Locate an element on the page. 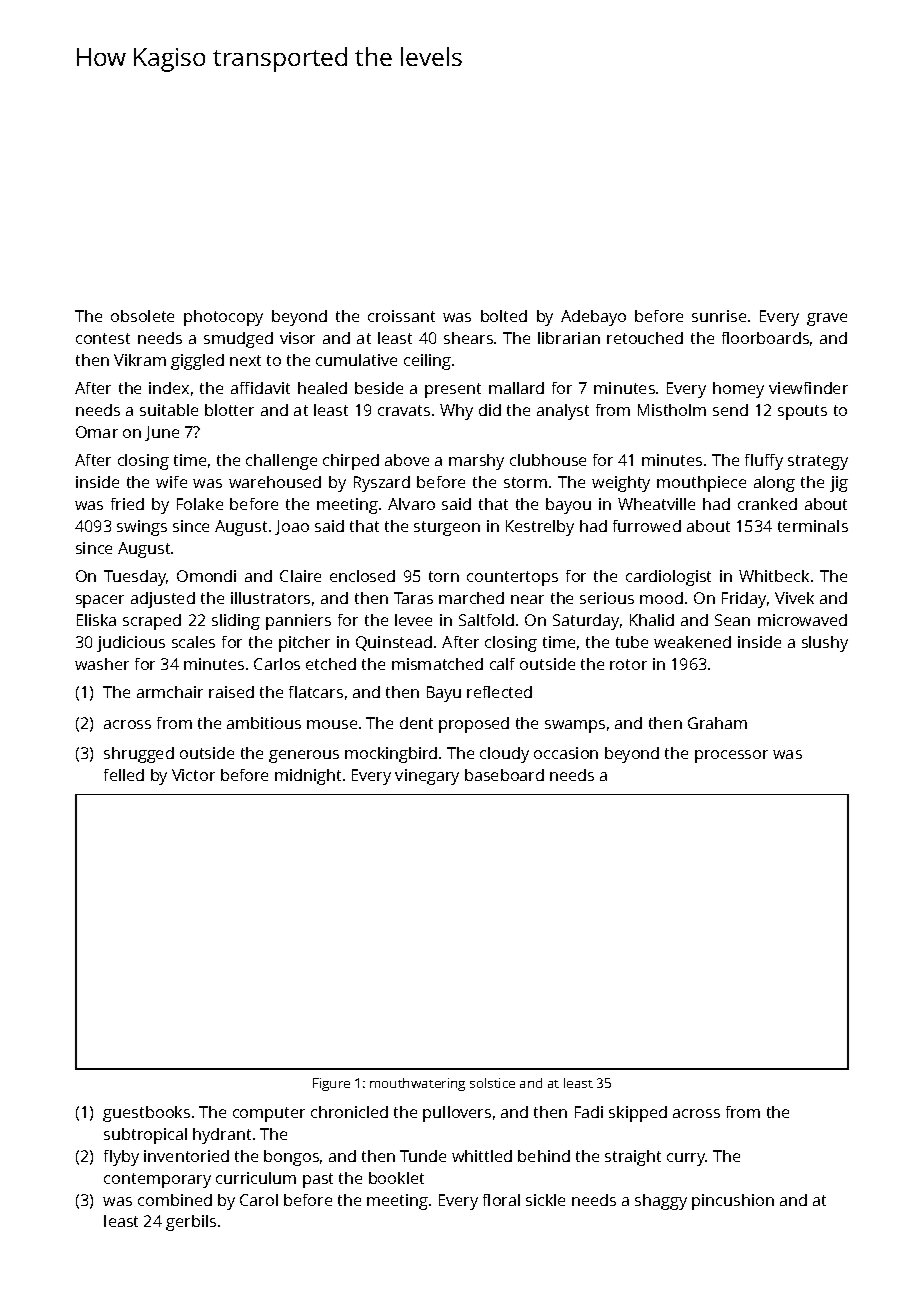 Image resolution: width=924 pixels, height=1308 pixels. scales is located at coordinates (193, 642).
